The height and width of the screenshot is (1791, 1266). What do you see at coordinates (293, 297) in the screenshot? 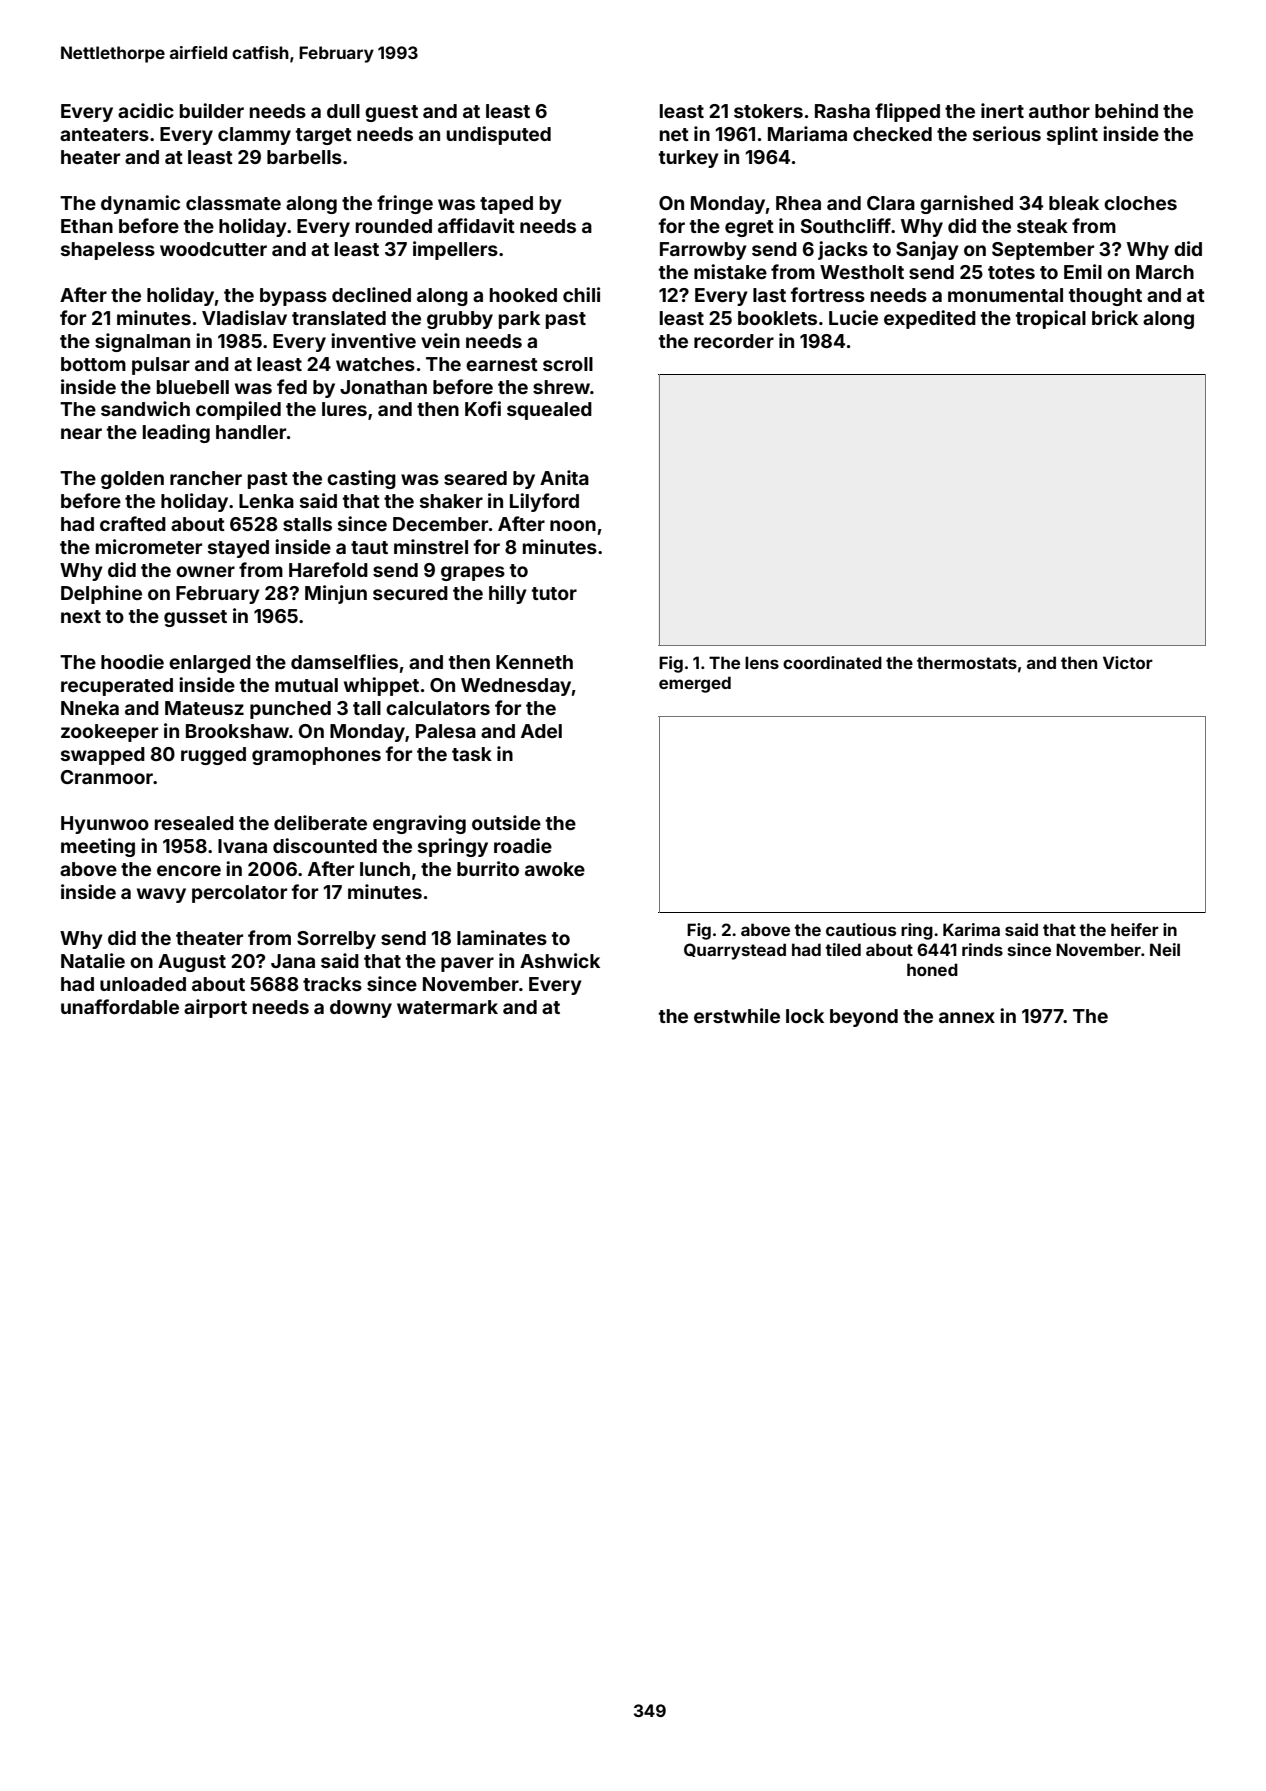
I see `bypass` at bounding box center [293, 297].
